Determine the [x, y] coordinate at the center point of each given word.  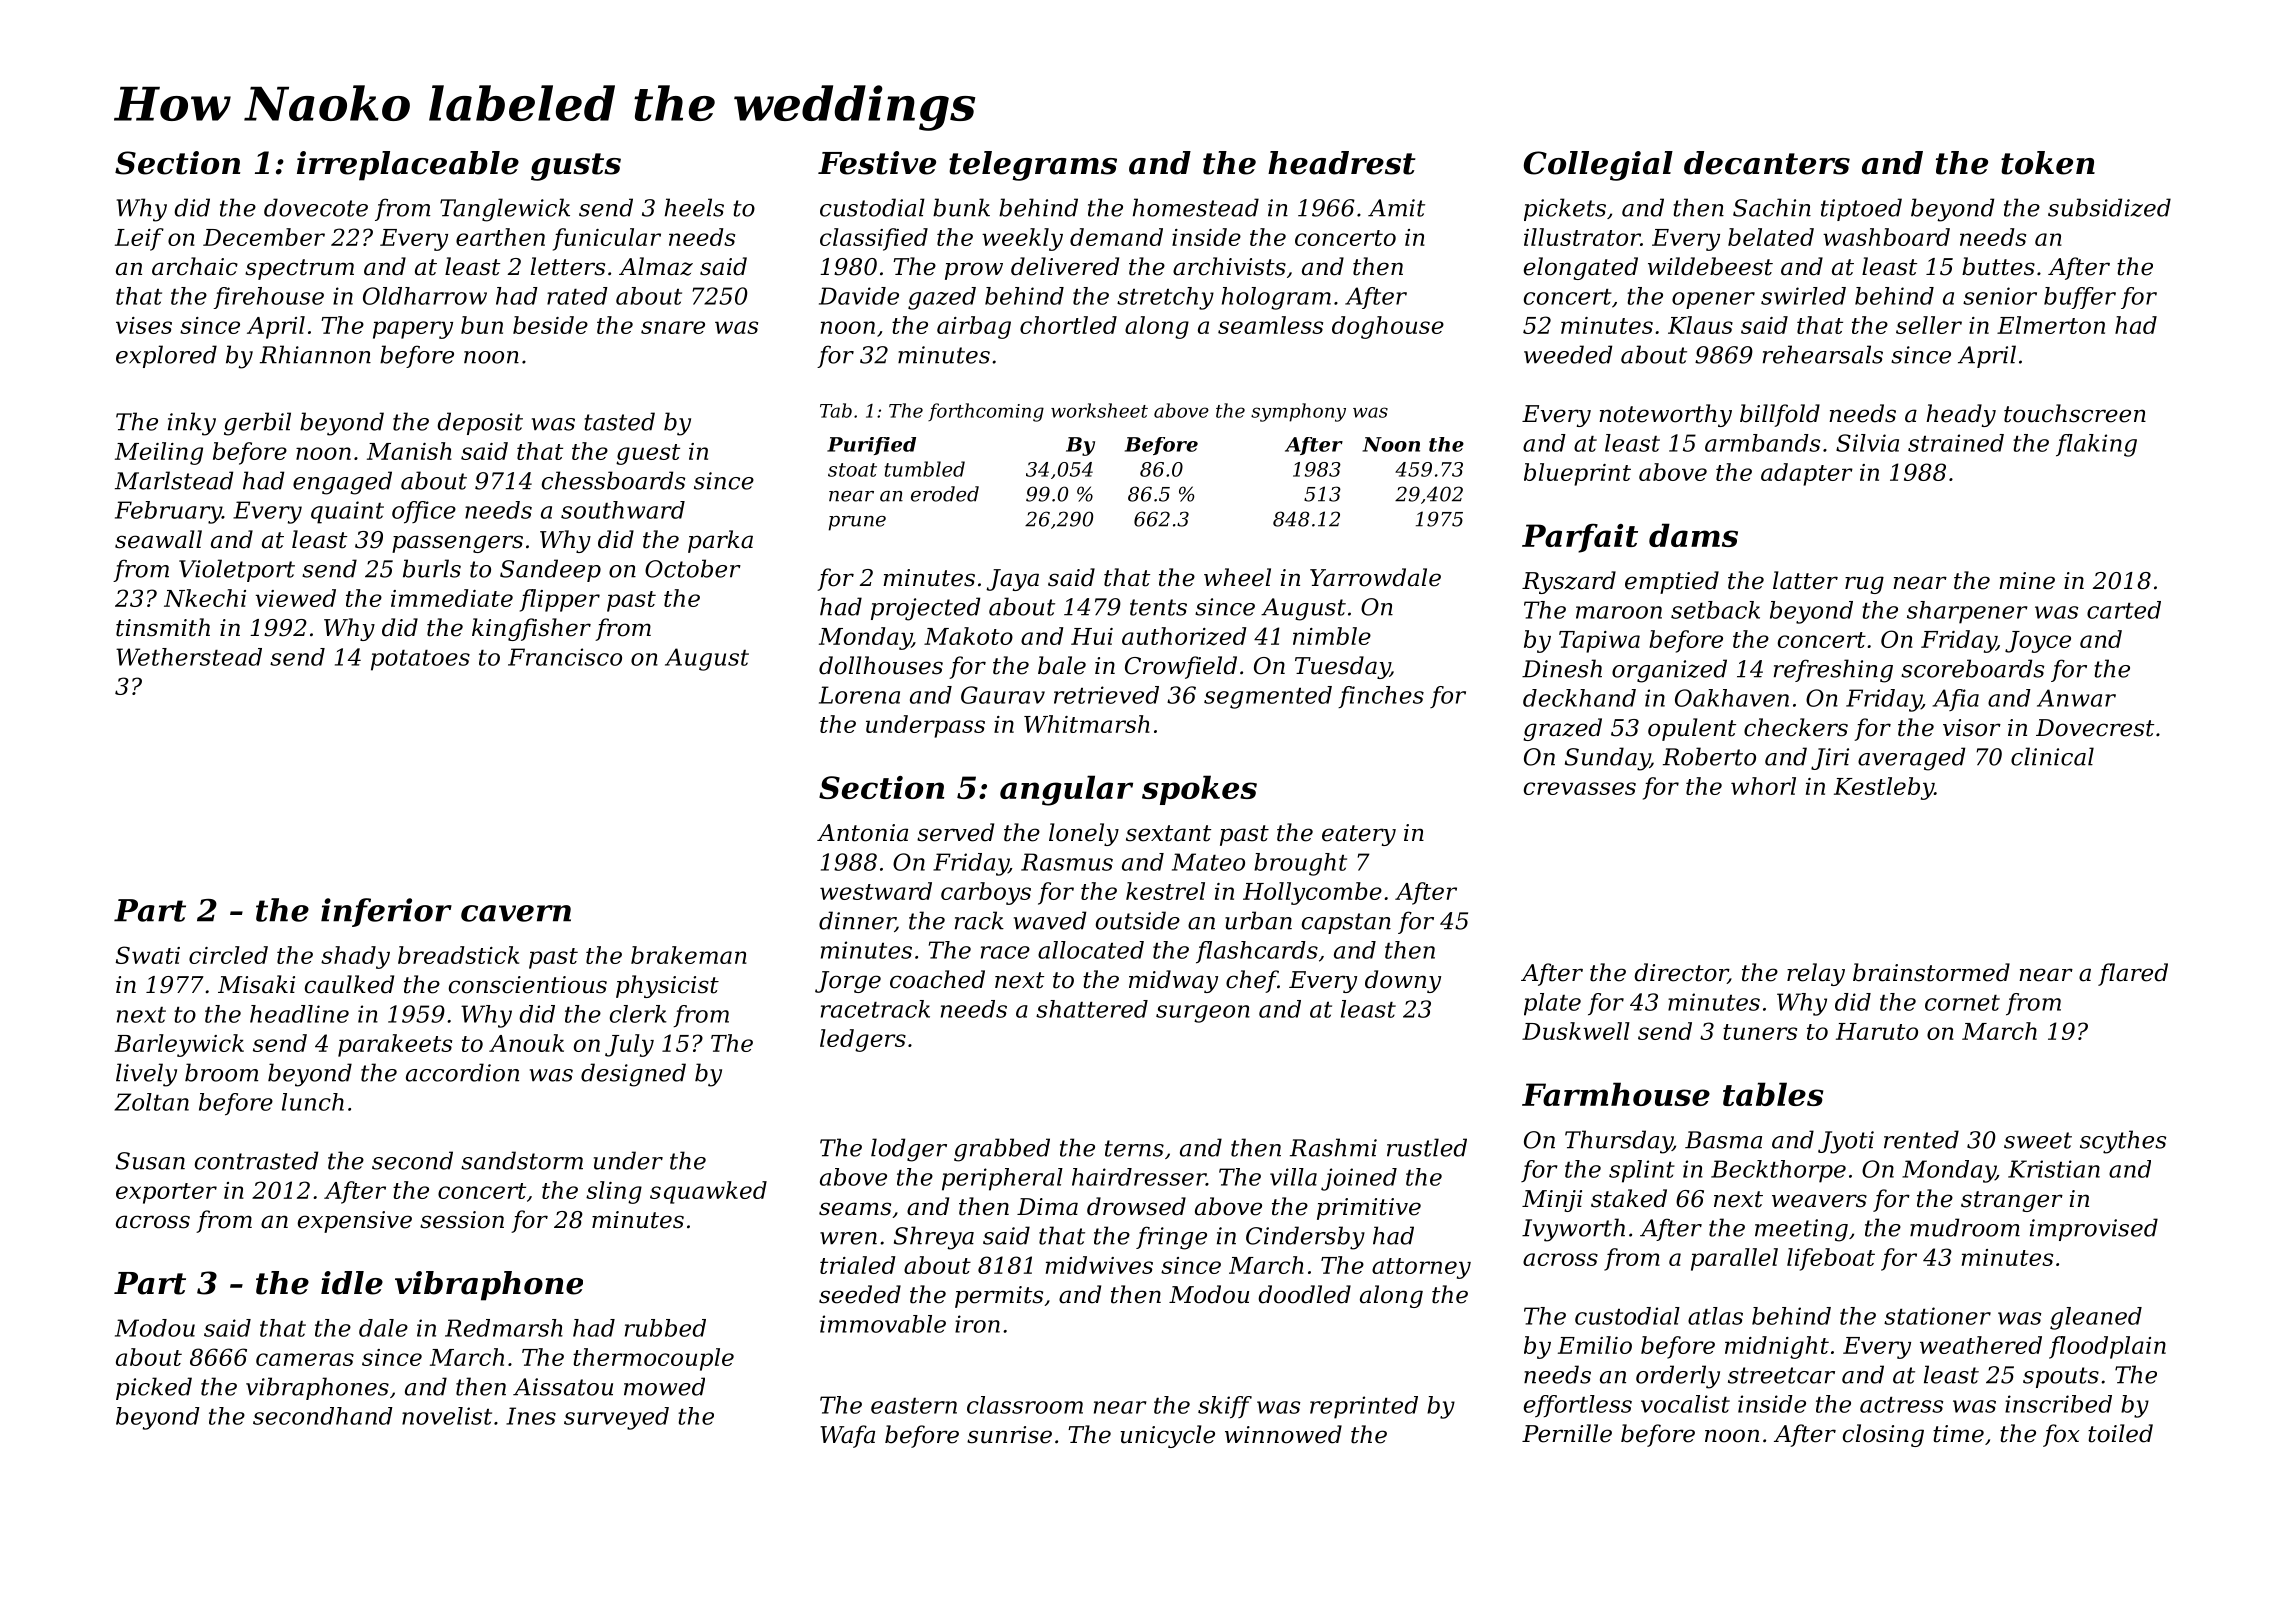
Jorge [848, 982]
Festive [877, 163]
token [2048, 163]
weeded [1568, 354]
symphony [1298, 412]
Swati [148, 955]
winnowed [1283, 1434]
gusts [576, 167]
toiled [2120, 1433]
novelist [447, 1416]
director [1681, 973]
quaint [347, 512]
